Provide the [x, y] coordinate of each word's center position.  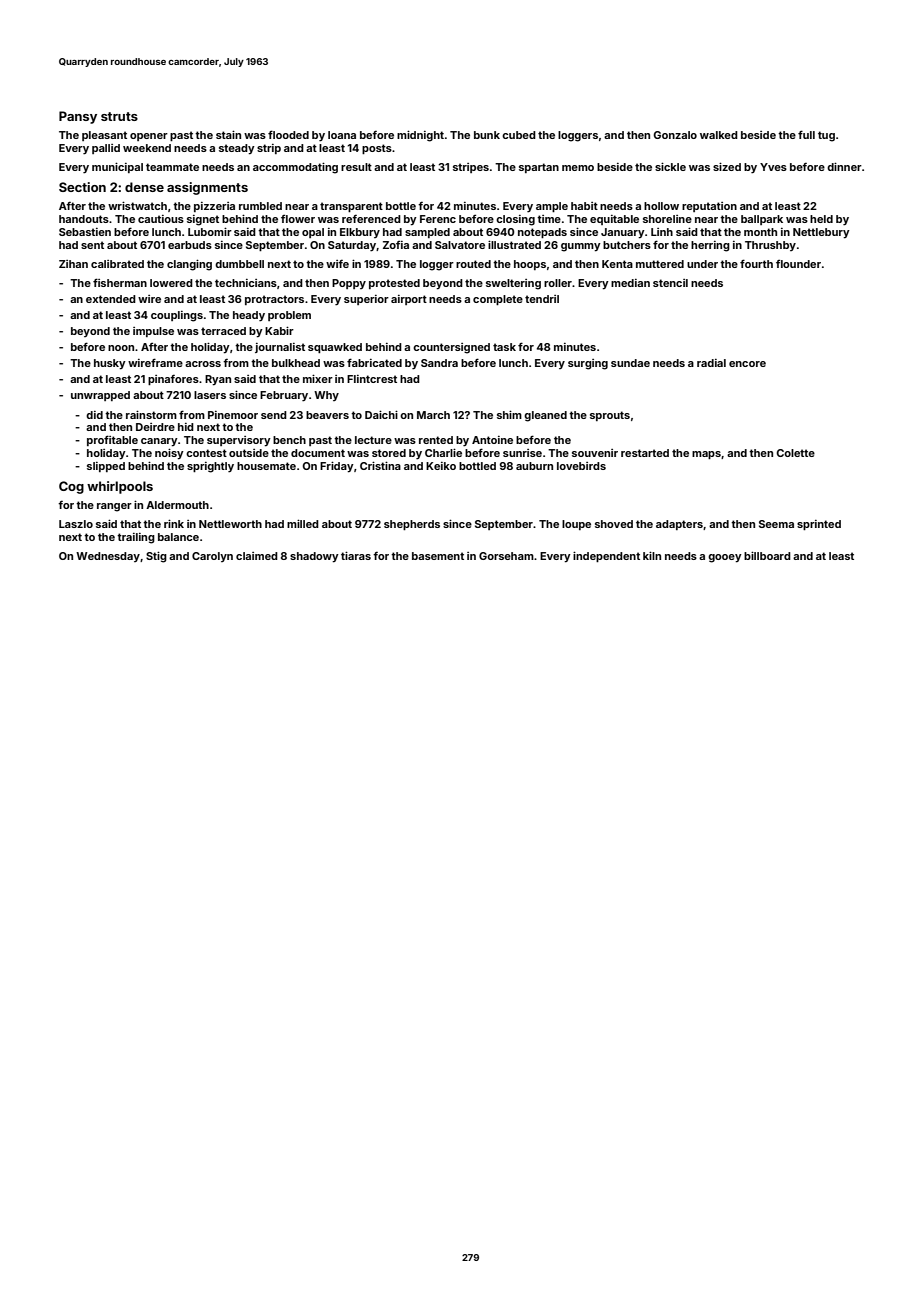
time [549, 219]
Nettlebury [821, 233]
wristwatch [137, 205]
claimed [257, 556]
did [94, 415]
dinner [844, 166]
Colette [796, 453]
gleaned [545, 416]
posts [377, 149]
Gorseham [506, 556]
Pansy [78, 117]
